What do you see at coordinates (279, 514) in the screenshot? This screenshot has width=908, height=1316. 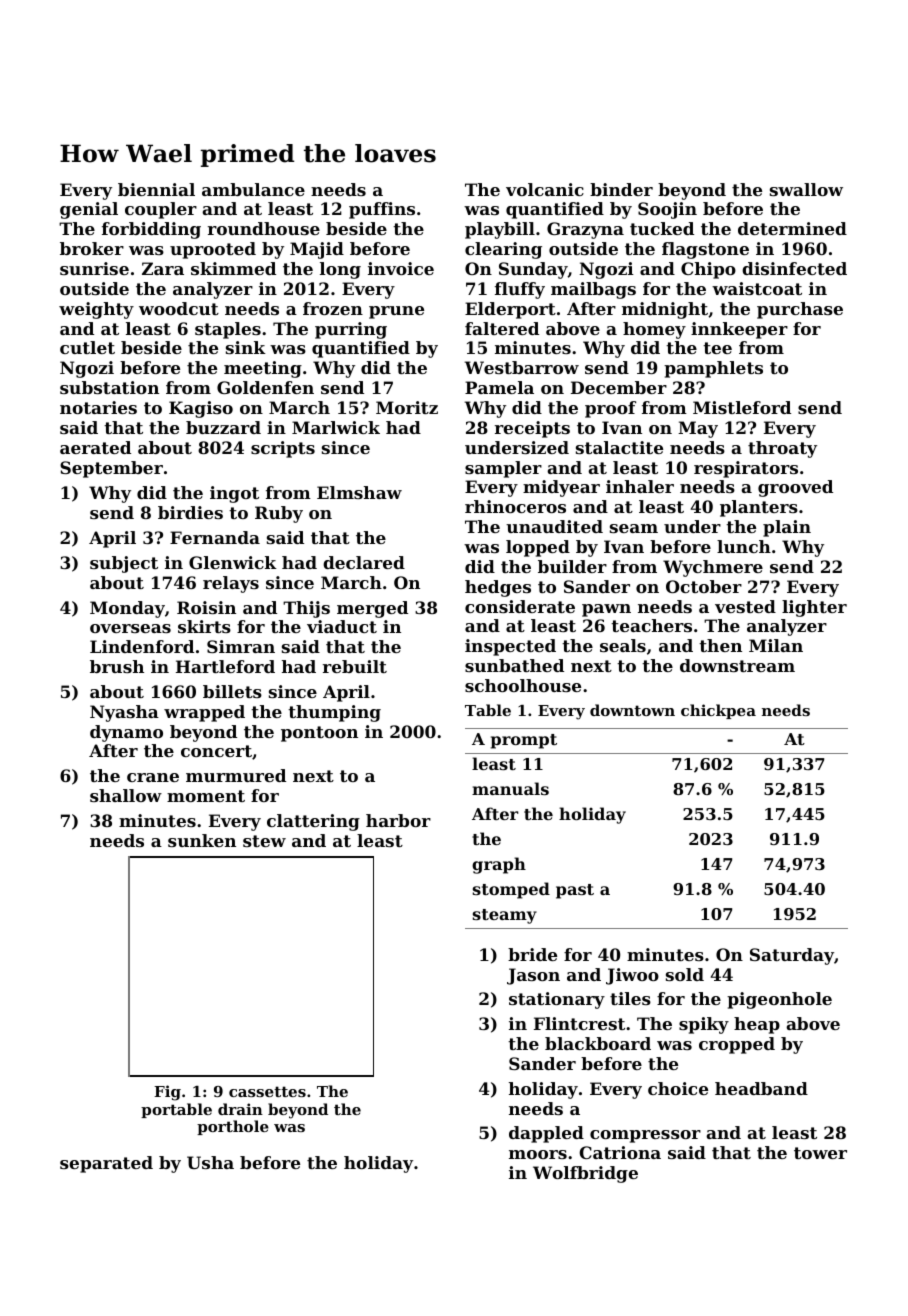 I see `Ruby` at bounding box center [279, 514].
